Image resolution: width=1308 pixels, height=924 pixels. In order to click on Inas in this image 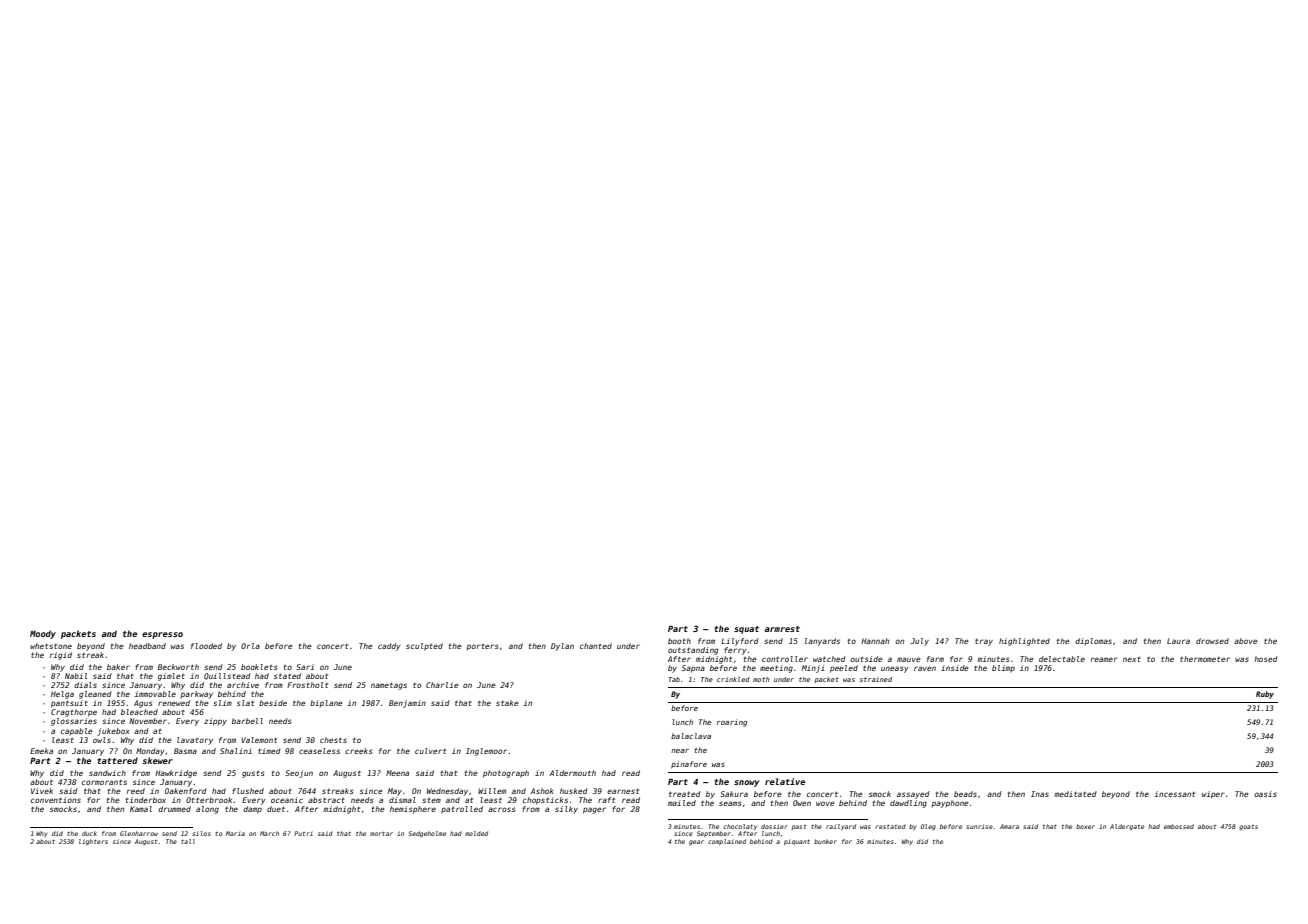, I will do `click(1040, 794)`.
